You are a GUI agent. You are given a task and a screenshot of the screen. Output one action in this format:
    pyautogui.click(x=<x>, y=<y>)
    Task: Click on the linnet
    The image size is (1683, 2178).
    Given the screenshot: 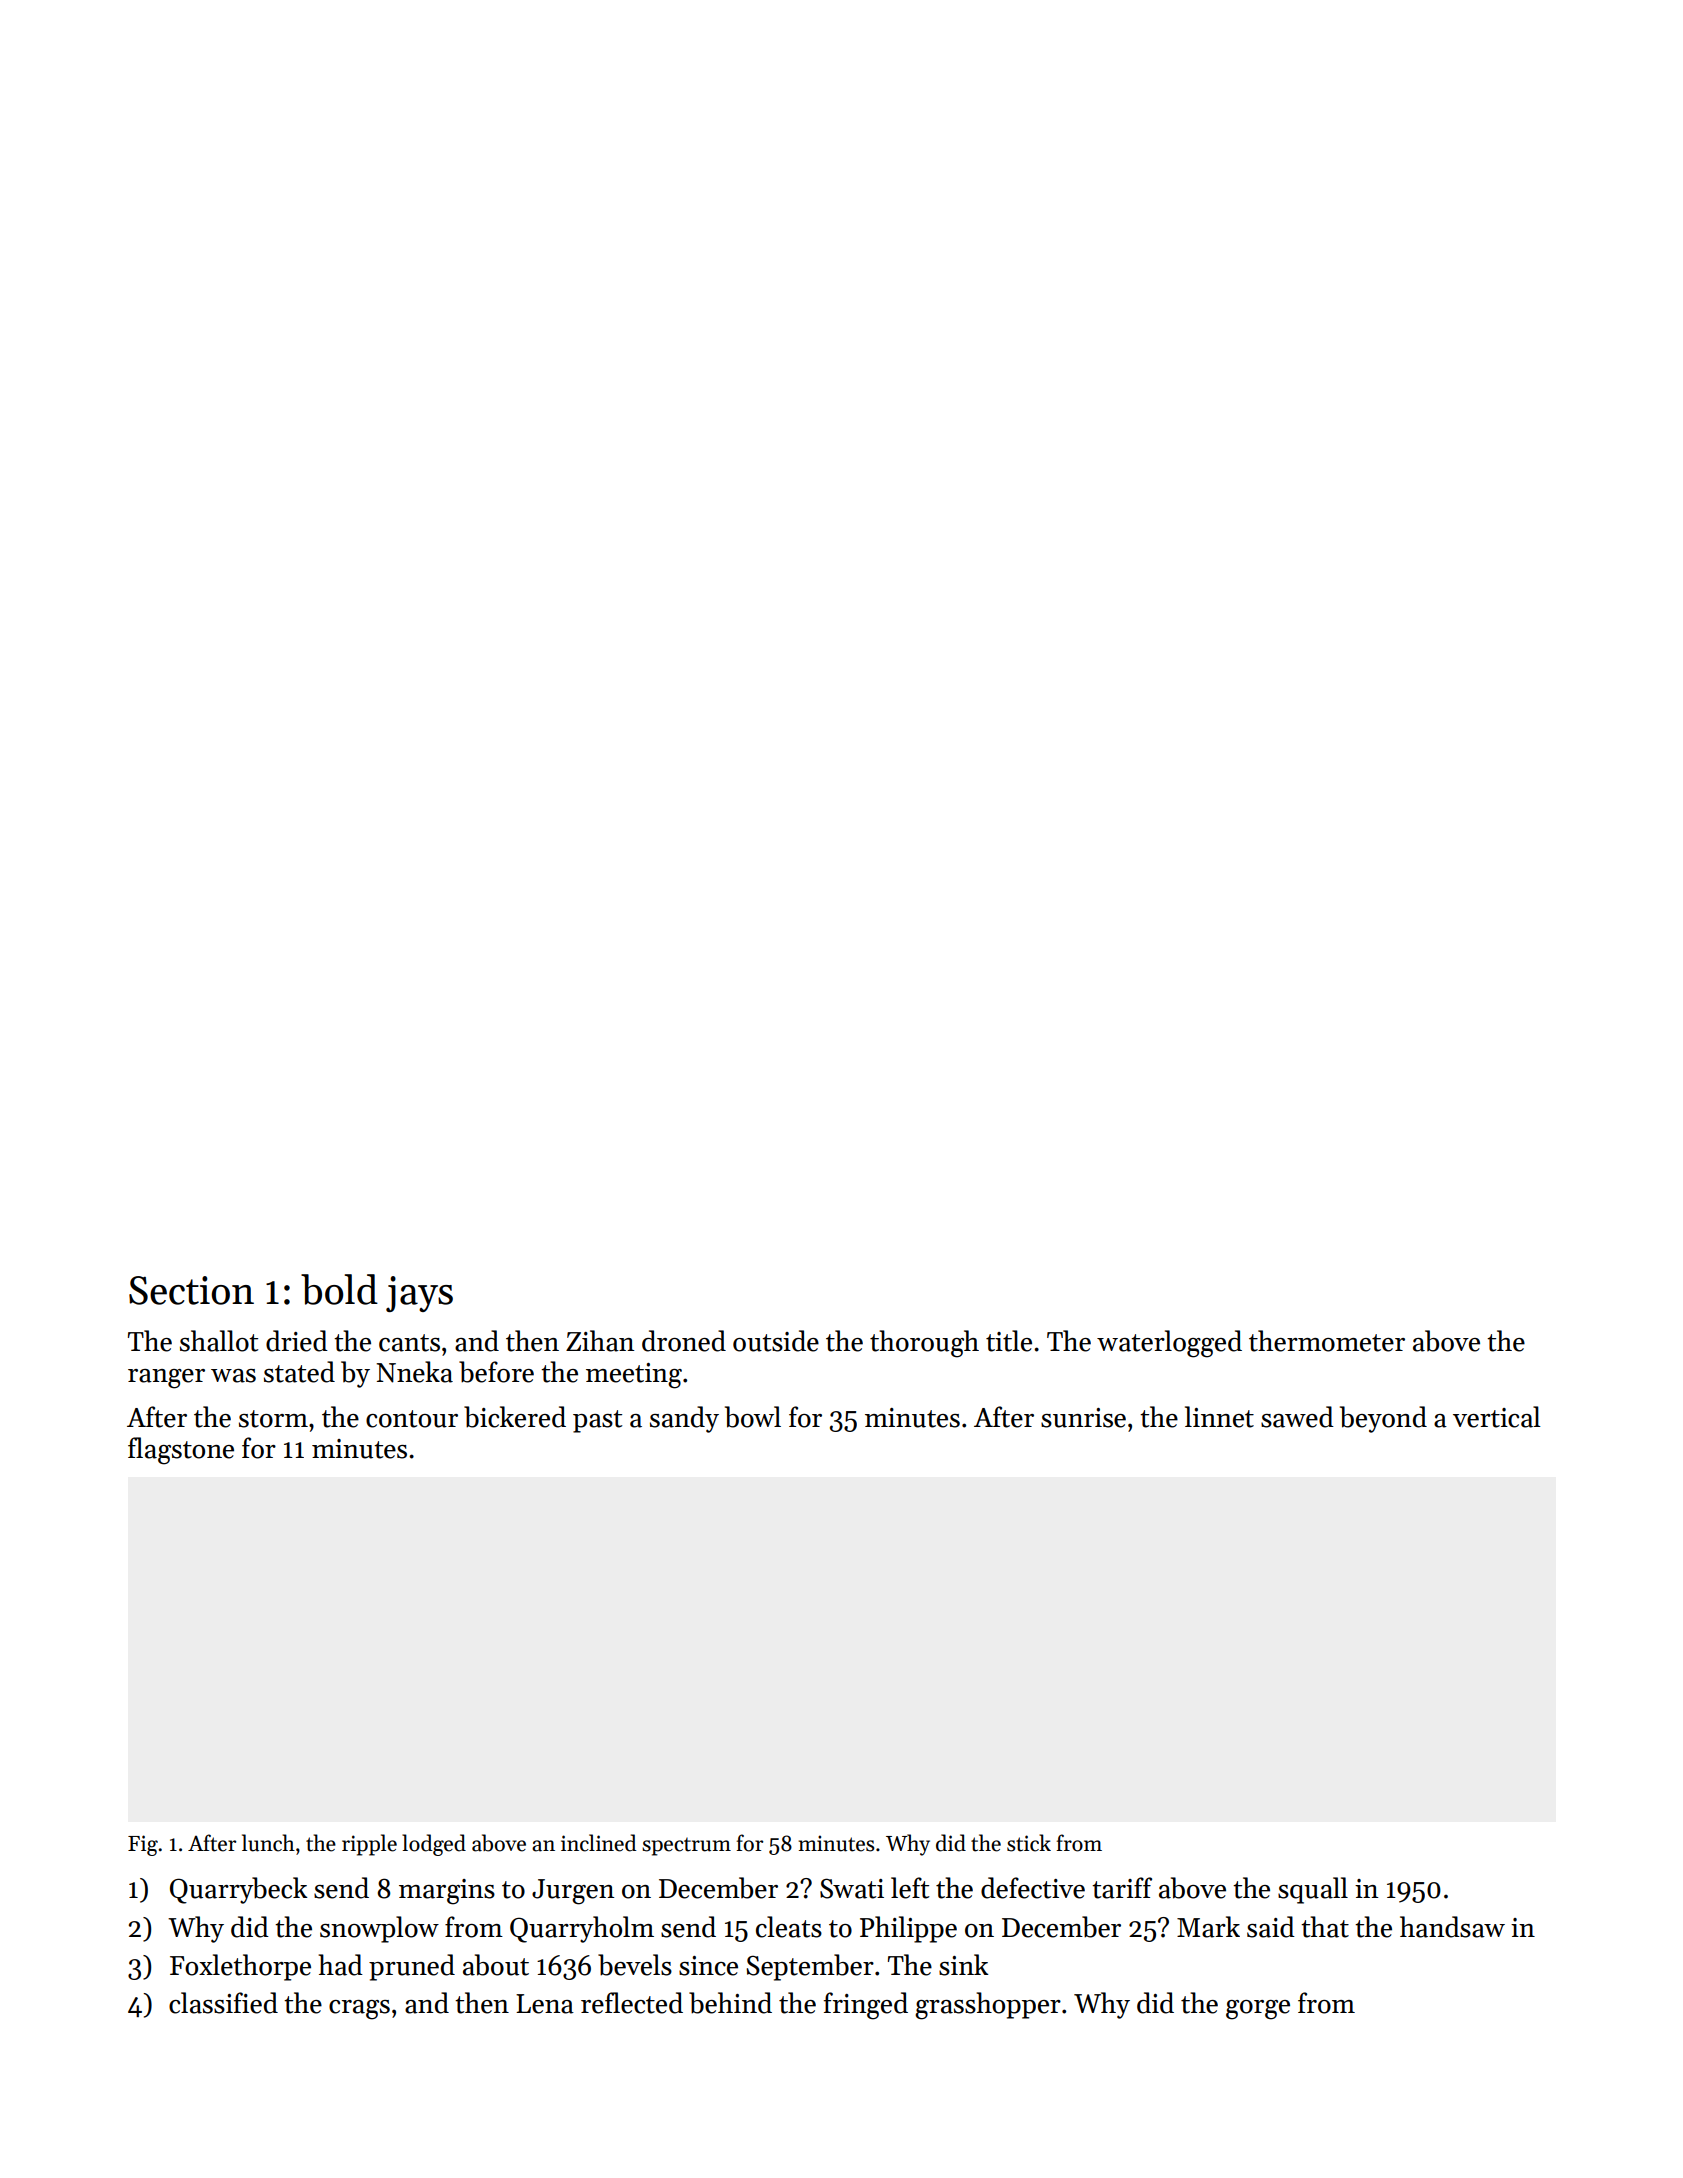 What is the action you would take?
    pyautogui.click(x=1219, y=1417)
